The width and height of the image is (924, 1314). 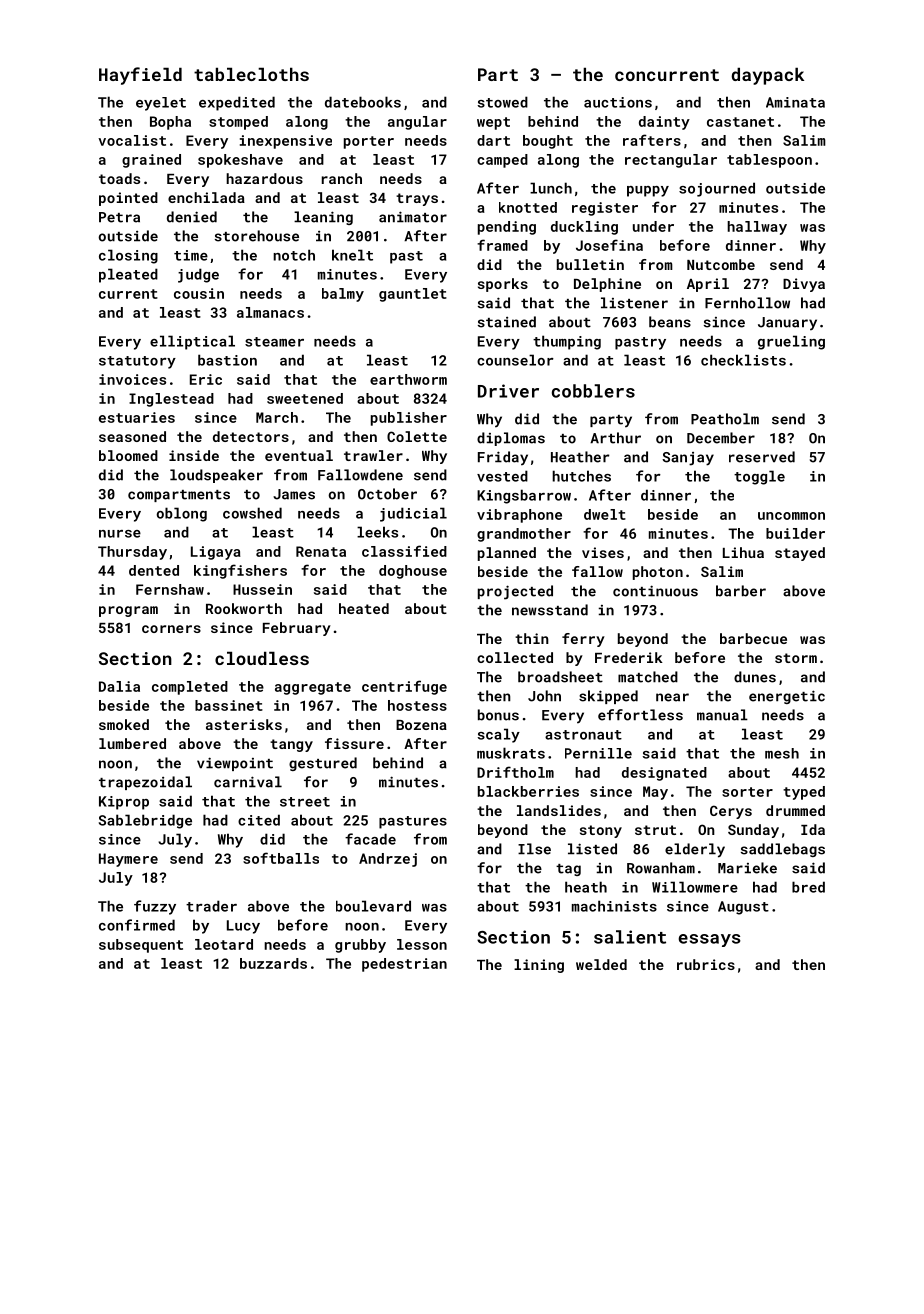 What do you see at coordinates (757, 228) in the image?
I see `hallway` at bounding box center [757, 228].
